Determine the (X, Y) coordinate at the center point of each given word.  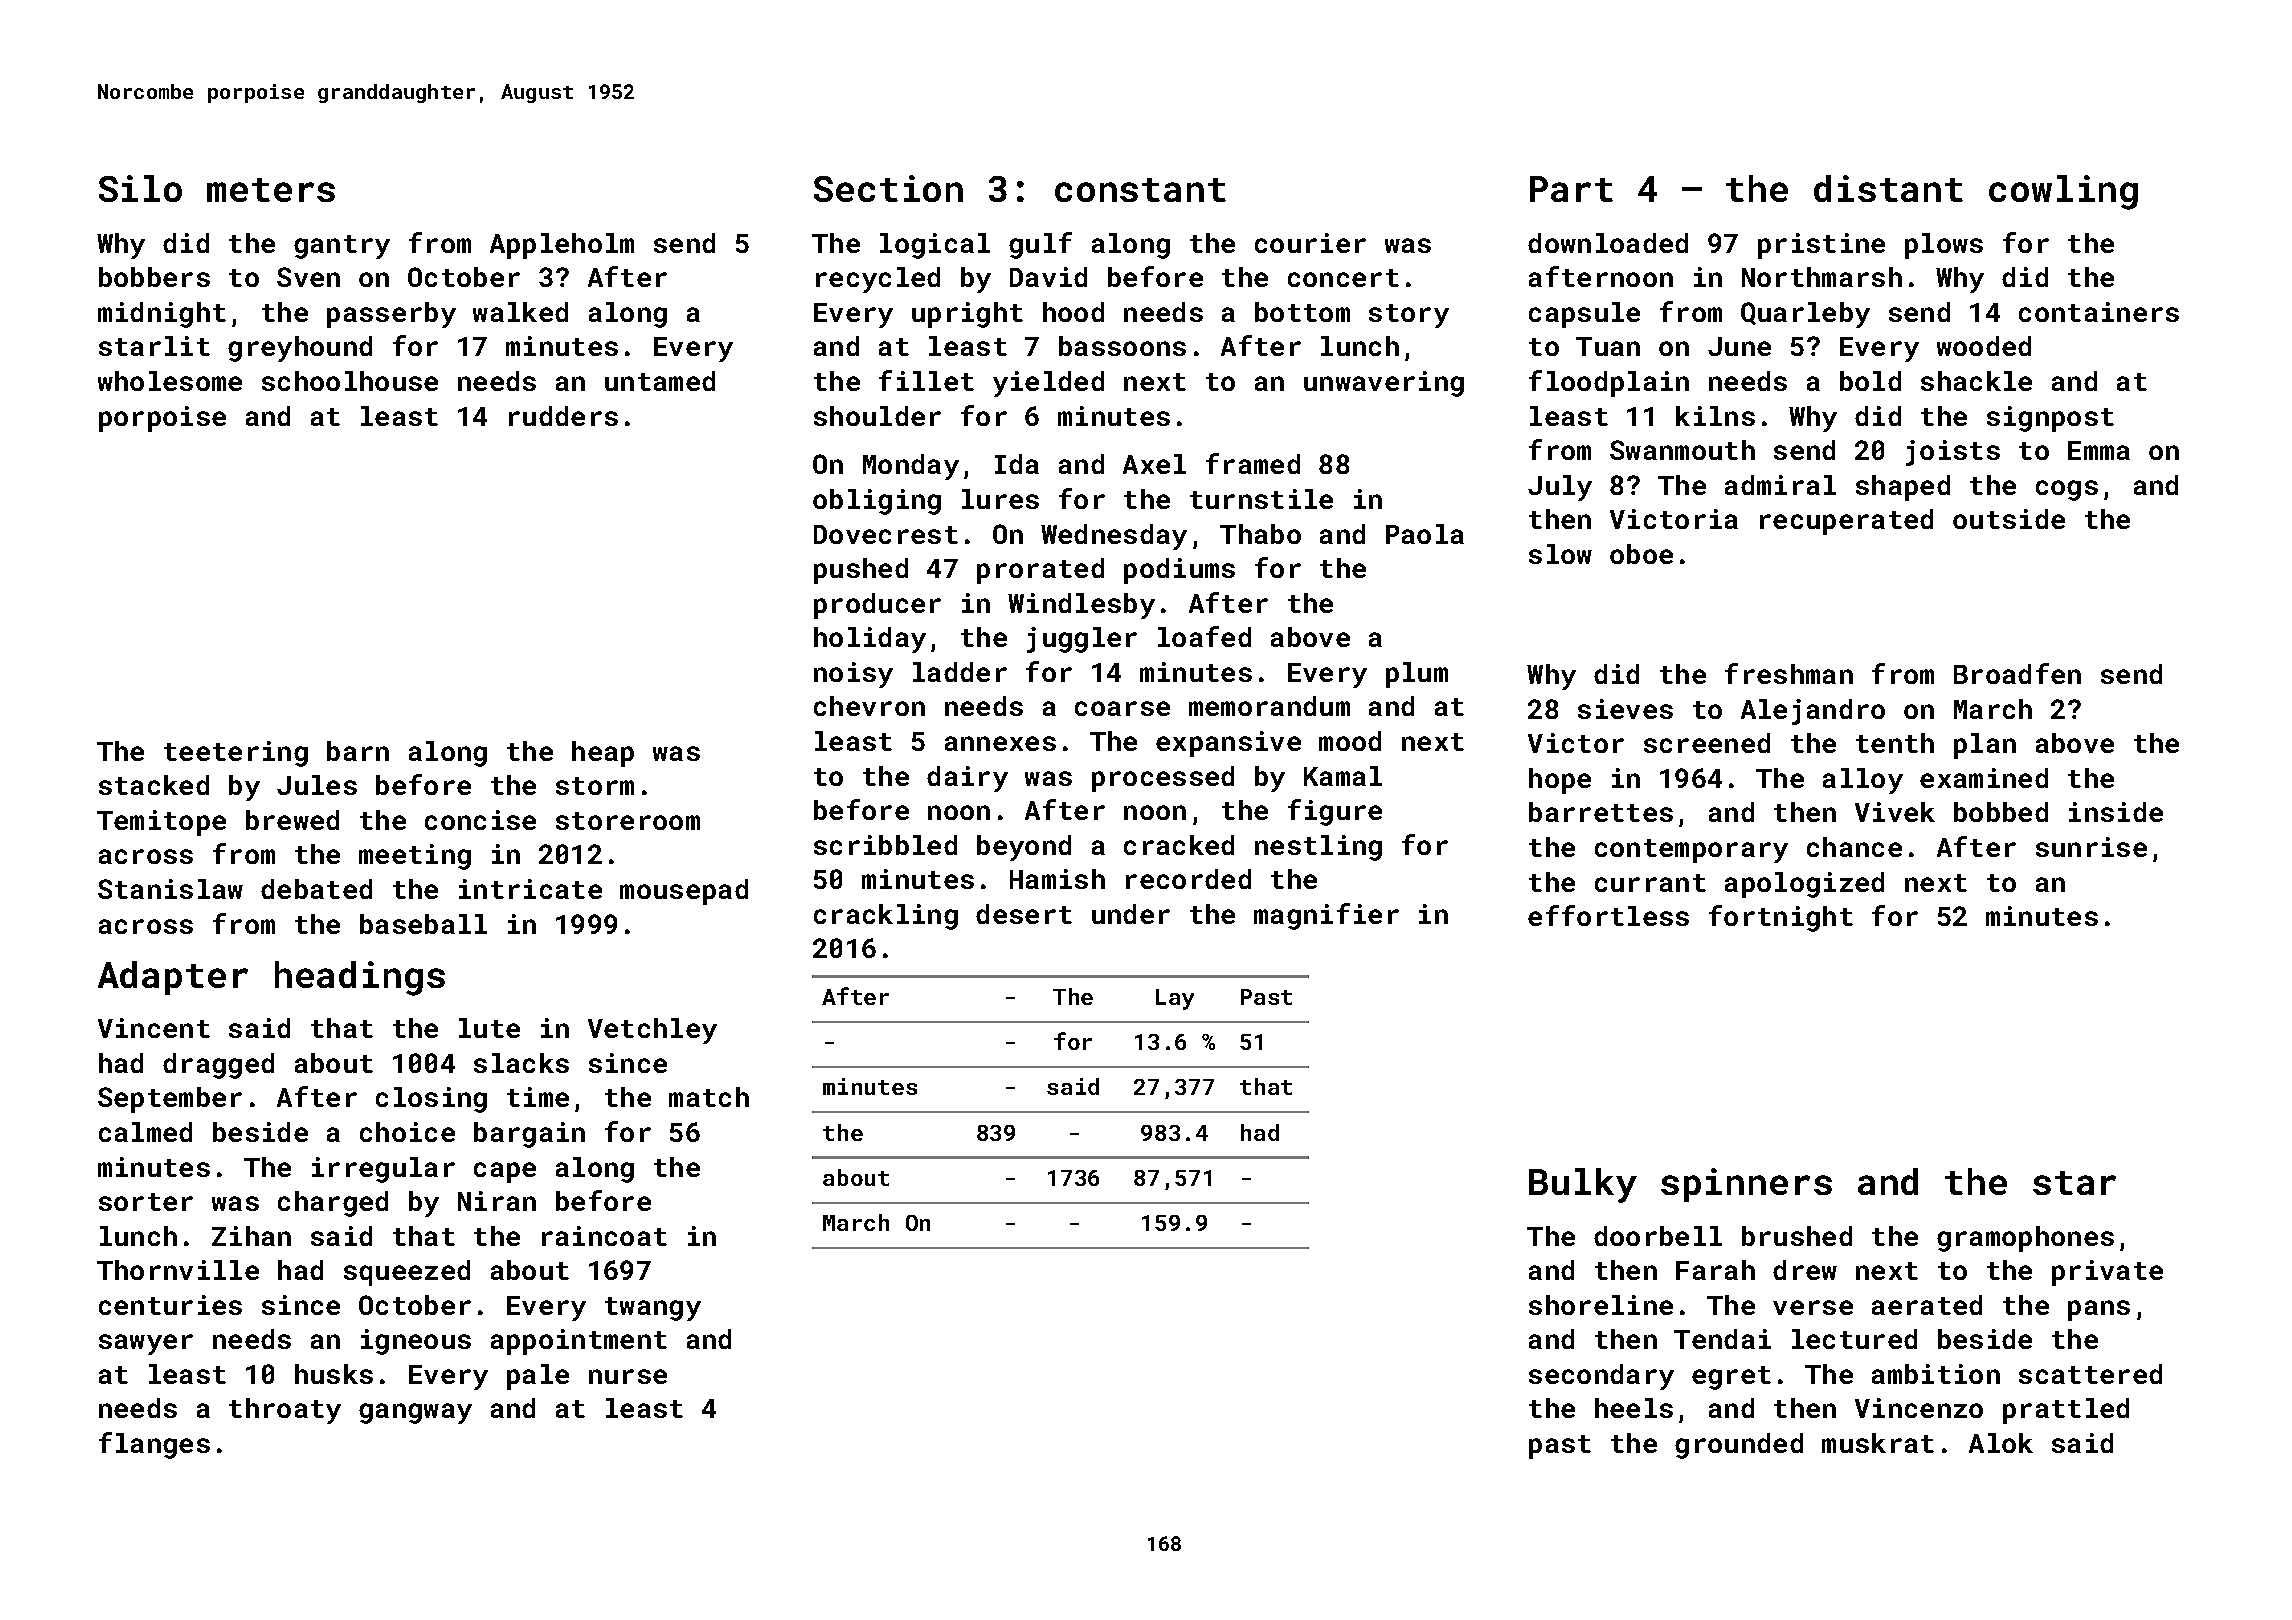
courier (1310, 243)
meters (271, 190)
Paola (1425, 534)
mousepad (684, 892)
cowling (2063, 192)
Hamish (1057, 879)
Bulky (1583, 1185)
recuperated (1846, 522)
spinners (1746, 1185)
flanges (154, 1445)
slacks (521, 1063)
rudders (563, 416)
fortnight (1781, 918)
